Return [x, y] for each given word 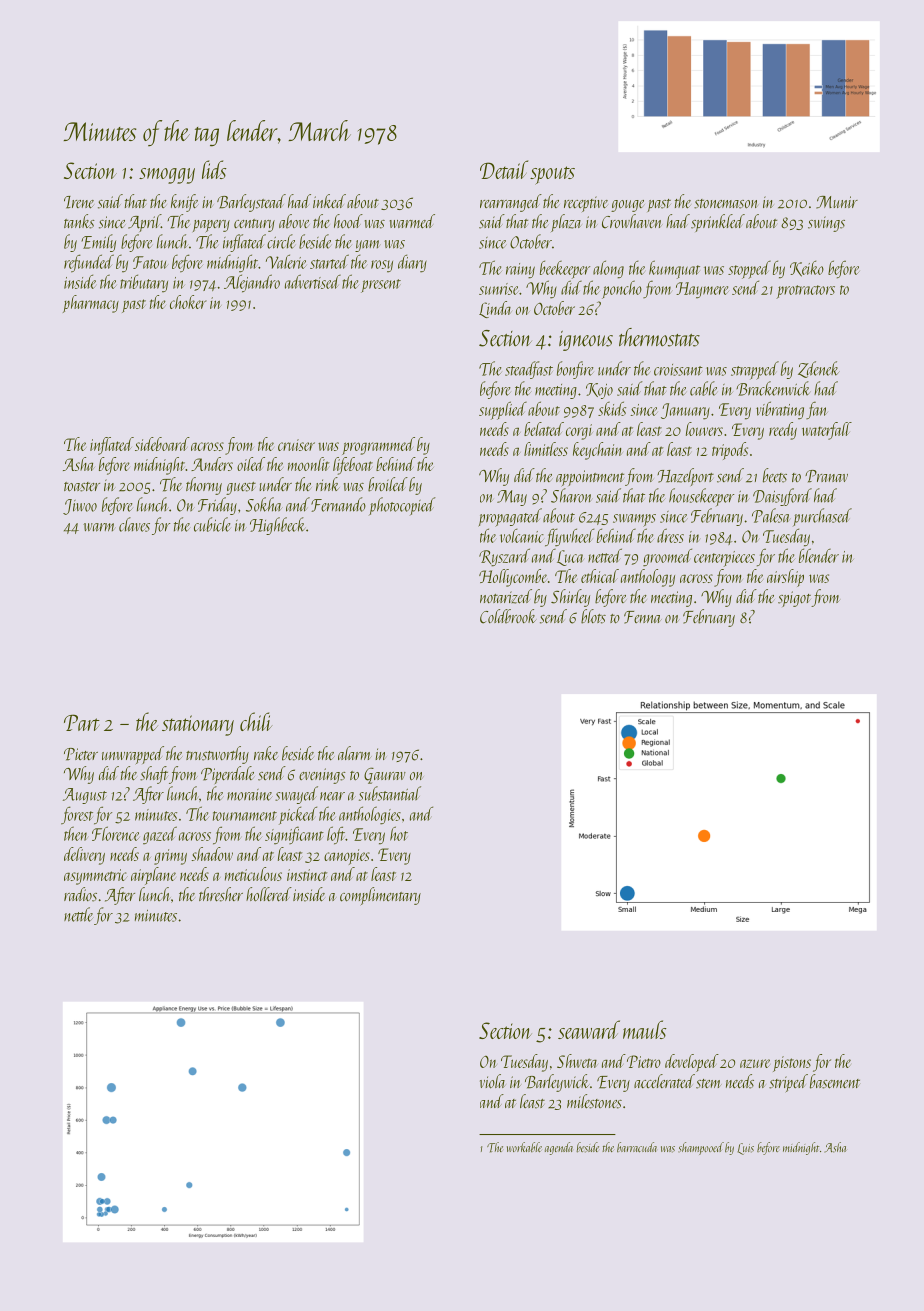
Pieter [81, 754]
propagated [510, 517]
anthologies [370, 815]
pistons [792, 1064]
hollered [269, 894]
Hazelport [685, 477]
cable [703, 388]
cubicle [212, 524]
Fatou [150, 262]
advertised [313, 281]
